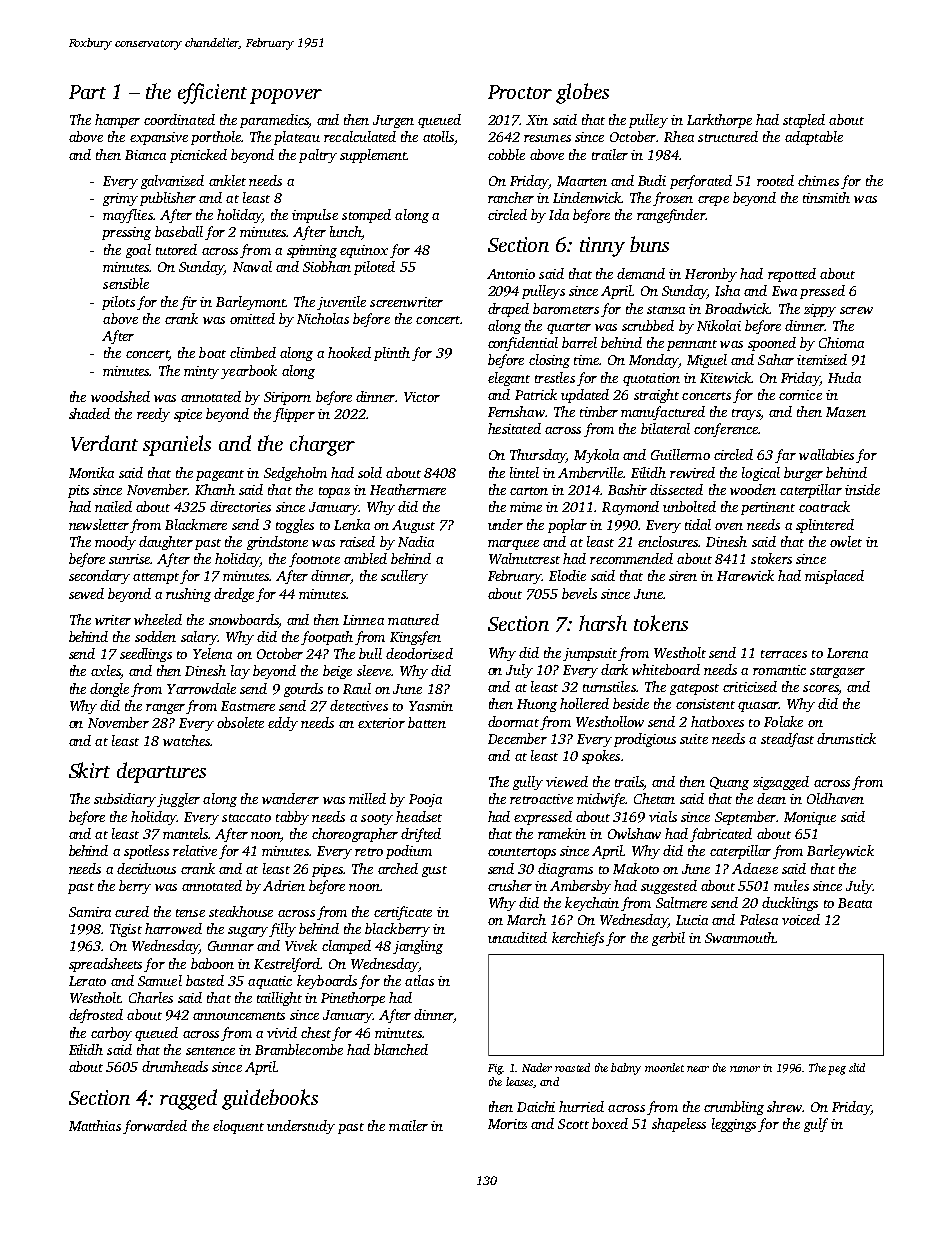  Describe the element at coordinates (111, 1034) in the screenshot. I see `carboy` at that location.
